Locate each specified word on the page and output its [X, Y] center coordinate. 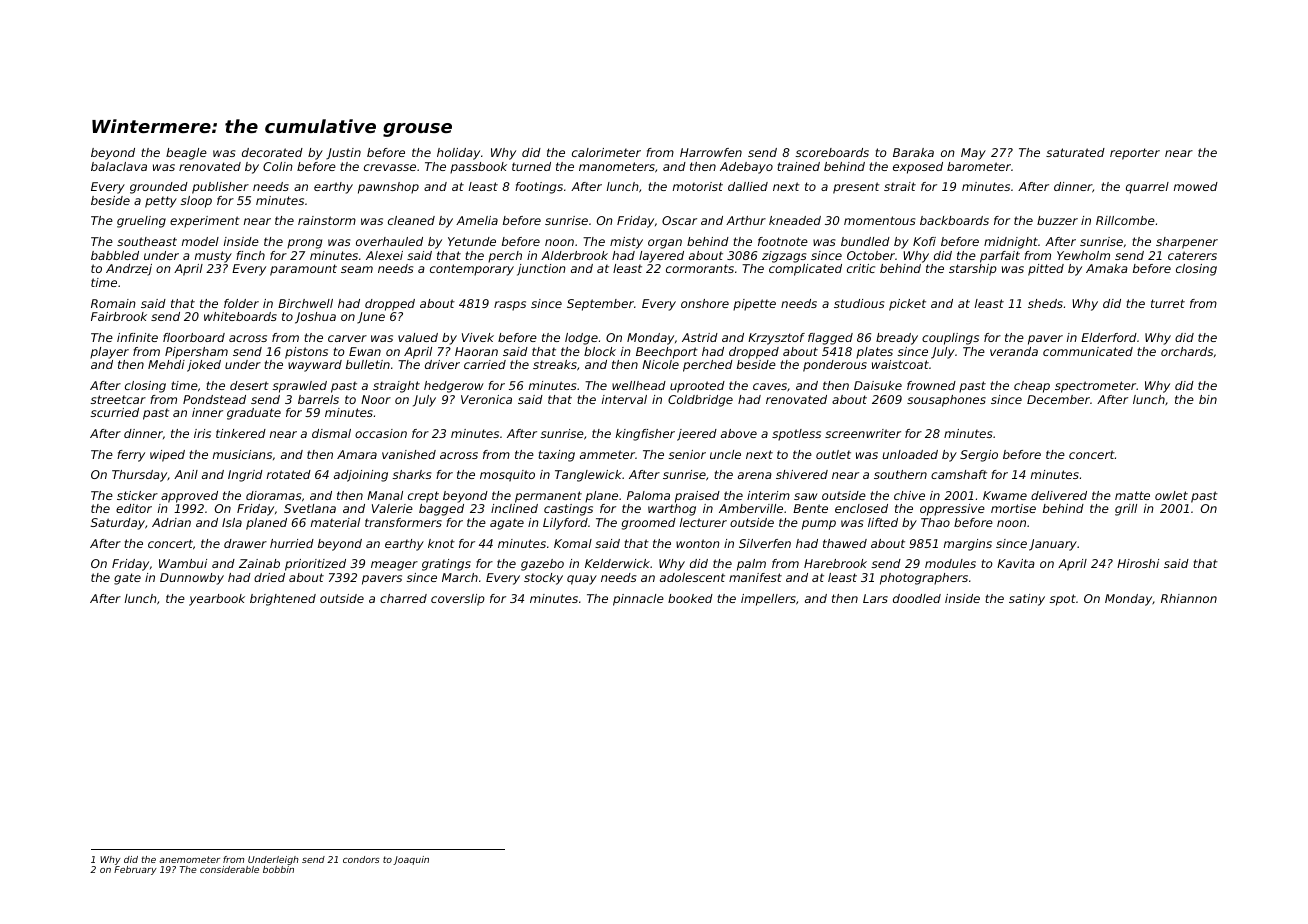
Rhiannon [1189, 598]
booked [690, 598]
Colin [278, 166]
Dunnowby [192, 579]
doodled [917, 598]
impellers [768, 600]
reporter [1135, 154]
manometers [617, 166]
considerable [229, 869]
